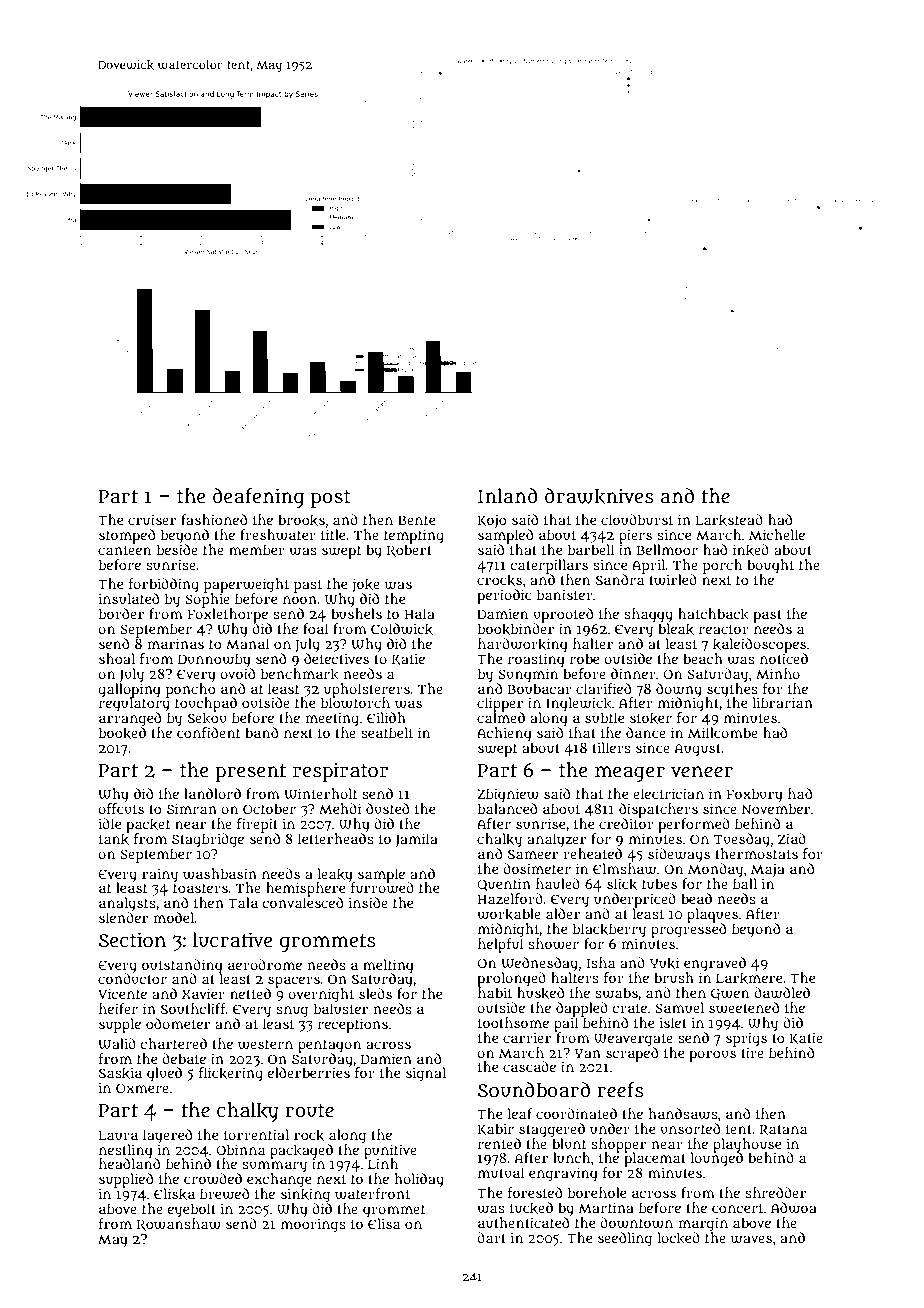 The image size is (924, 1308). Describe the element at coordinates (368, 902) in the document. I see `inside` at that location.
